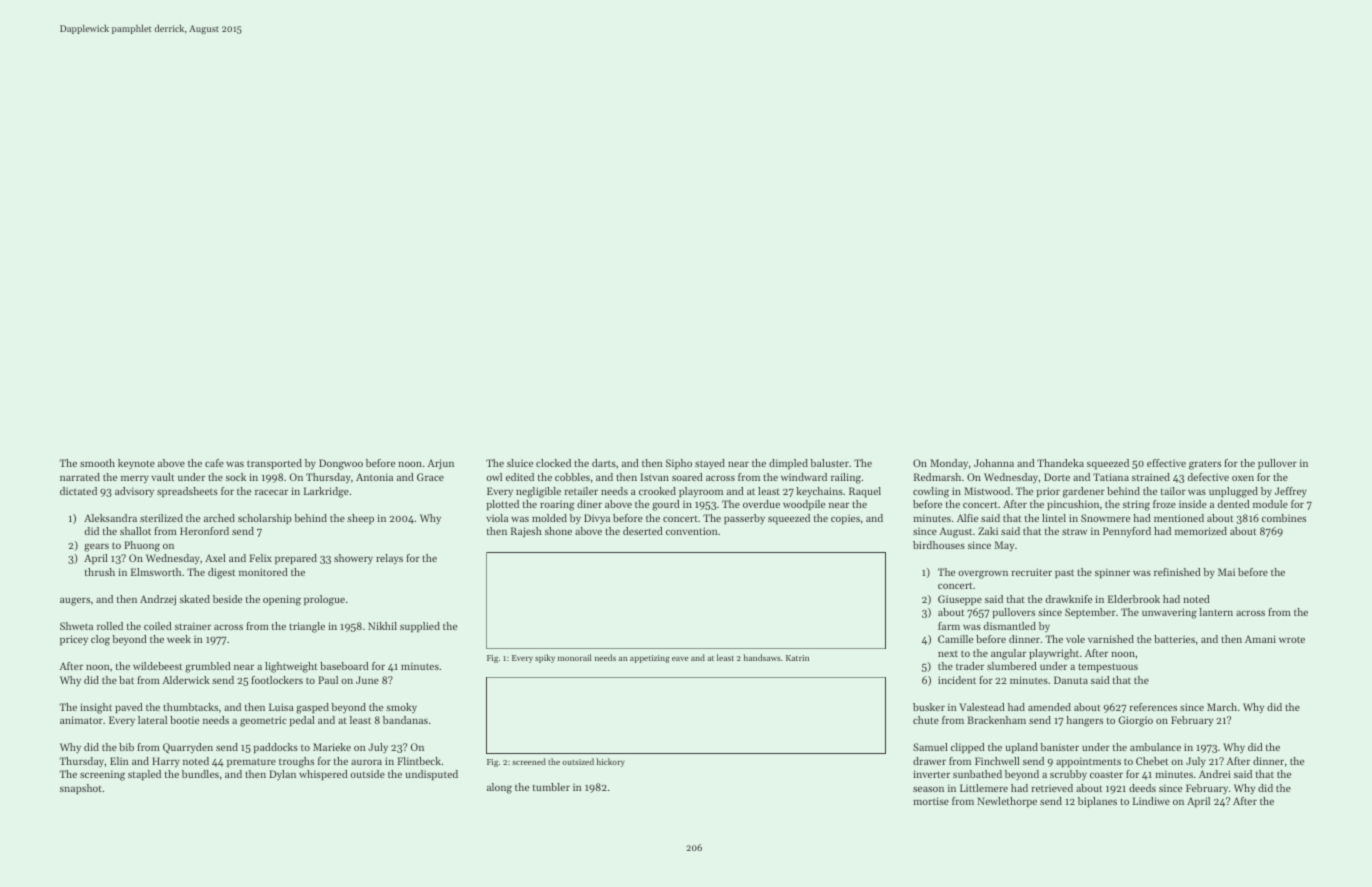 Image resolution: width=1372 pixels, height=887 pixels. I want to click on Mai, so click(1226, 572).
